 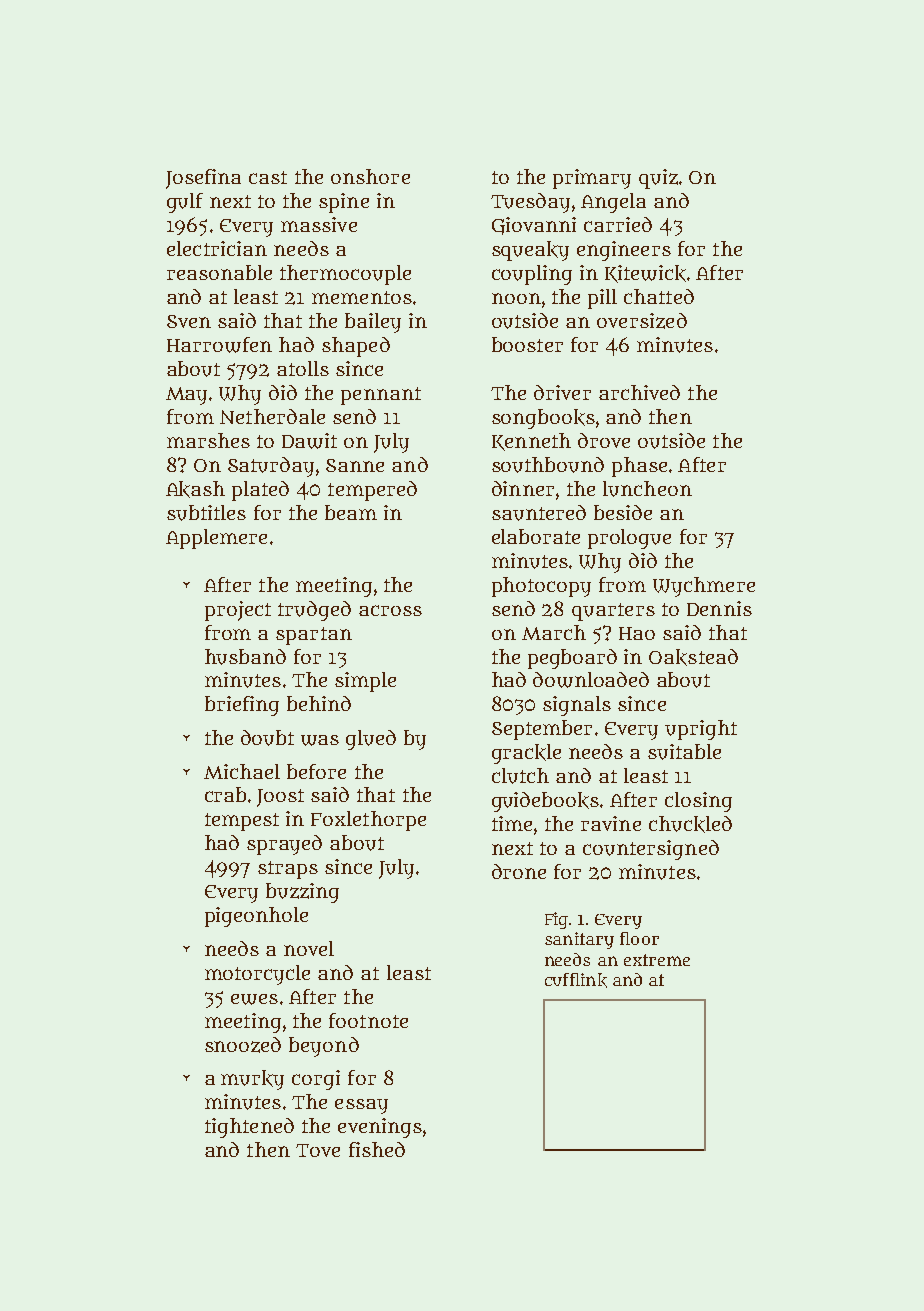 I want to click on dinner, so click(x=523, y=488).
